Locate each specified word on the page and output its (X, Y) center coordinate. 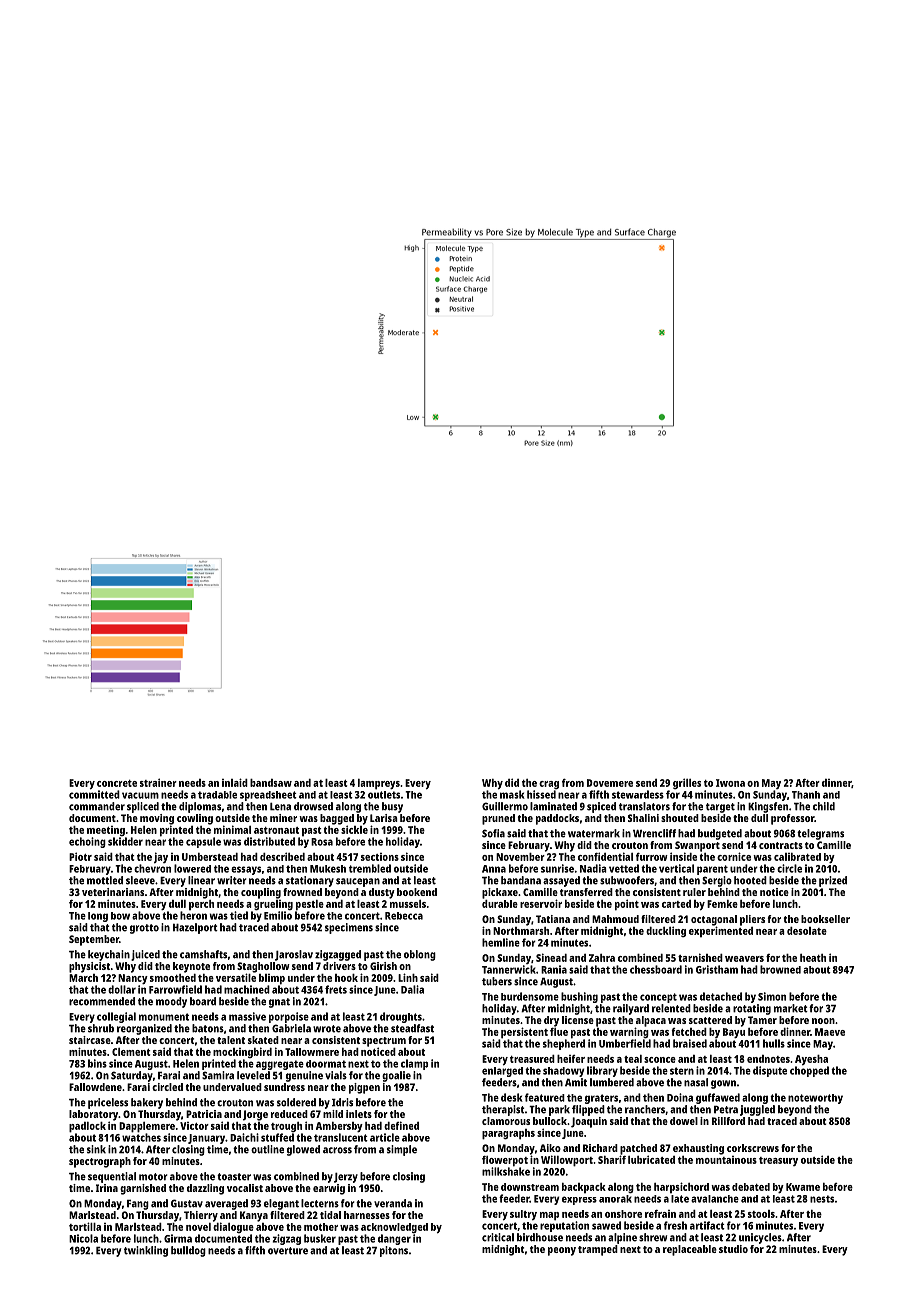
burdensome (530, 996)
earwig (329, 1189)
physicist (89, 967)
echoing (87, 842)
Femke (722, 904)
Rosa (322, 842)
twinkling (146, 1251)
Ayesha (811, 1060)
